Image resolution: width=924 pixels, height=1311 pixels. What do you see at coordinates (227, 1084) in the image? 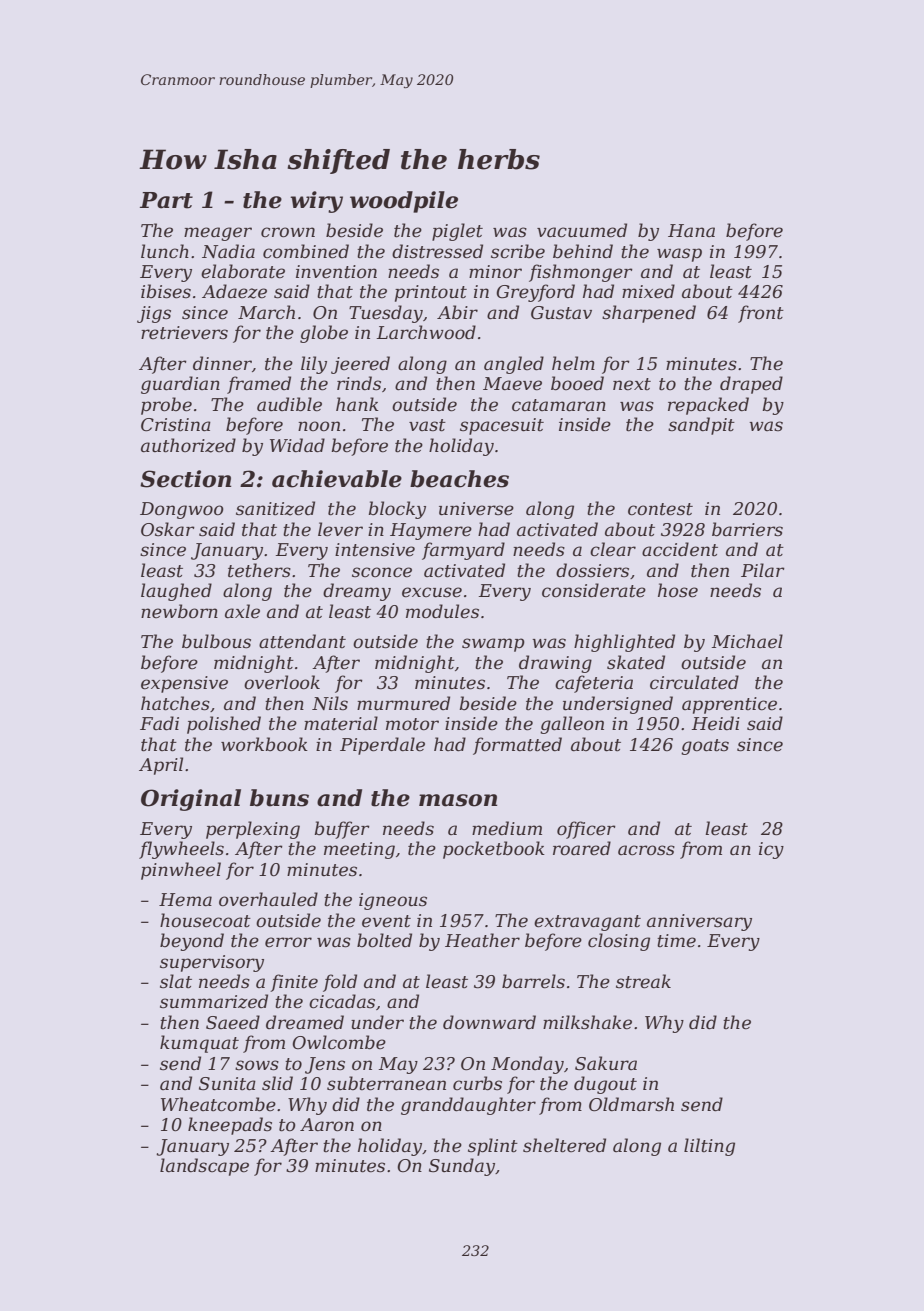
I see `Sunita` at bounding box center [227, 1084].
